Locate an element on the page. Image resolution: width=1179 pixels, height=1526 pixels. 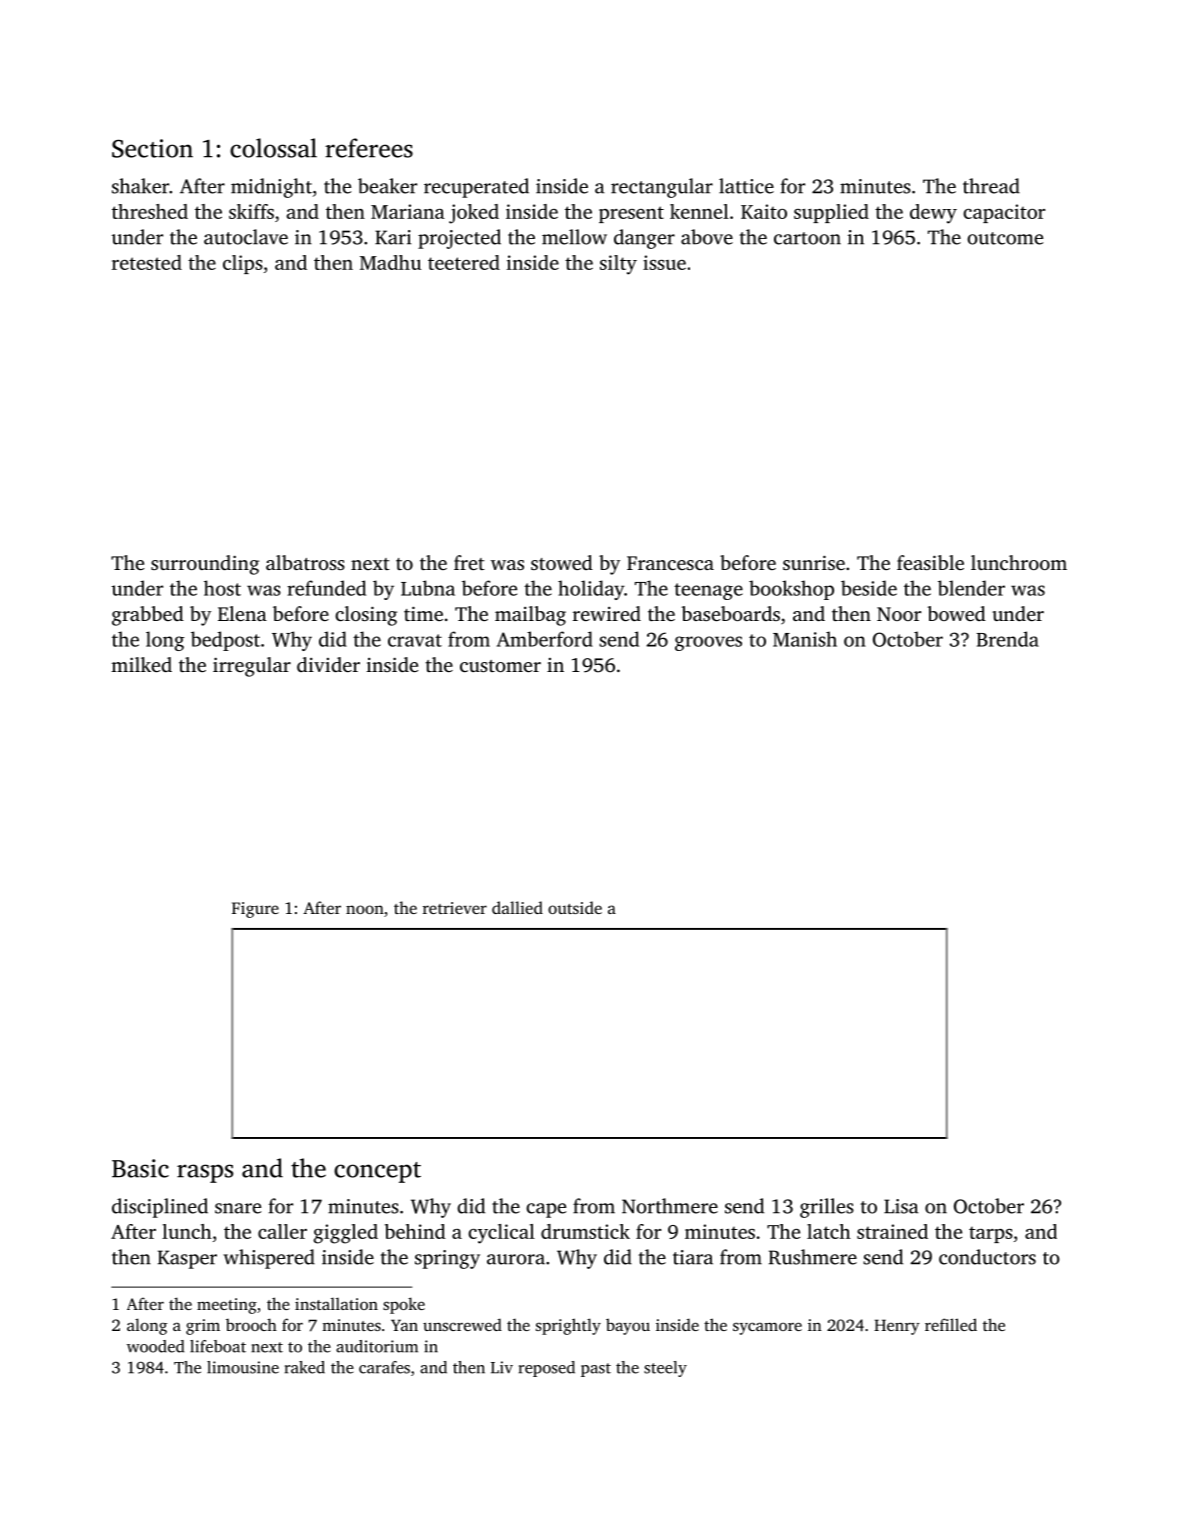
stowed is located at coordinates (562, 562).
